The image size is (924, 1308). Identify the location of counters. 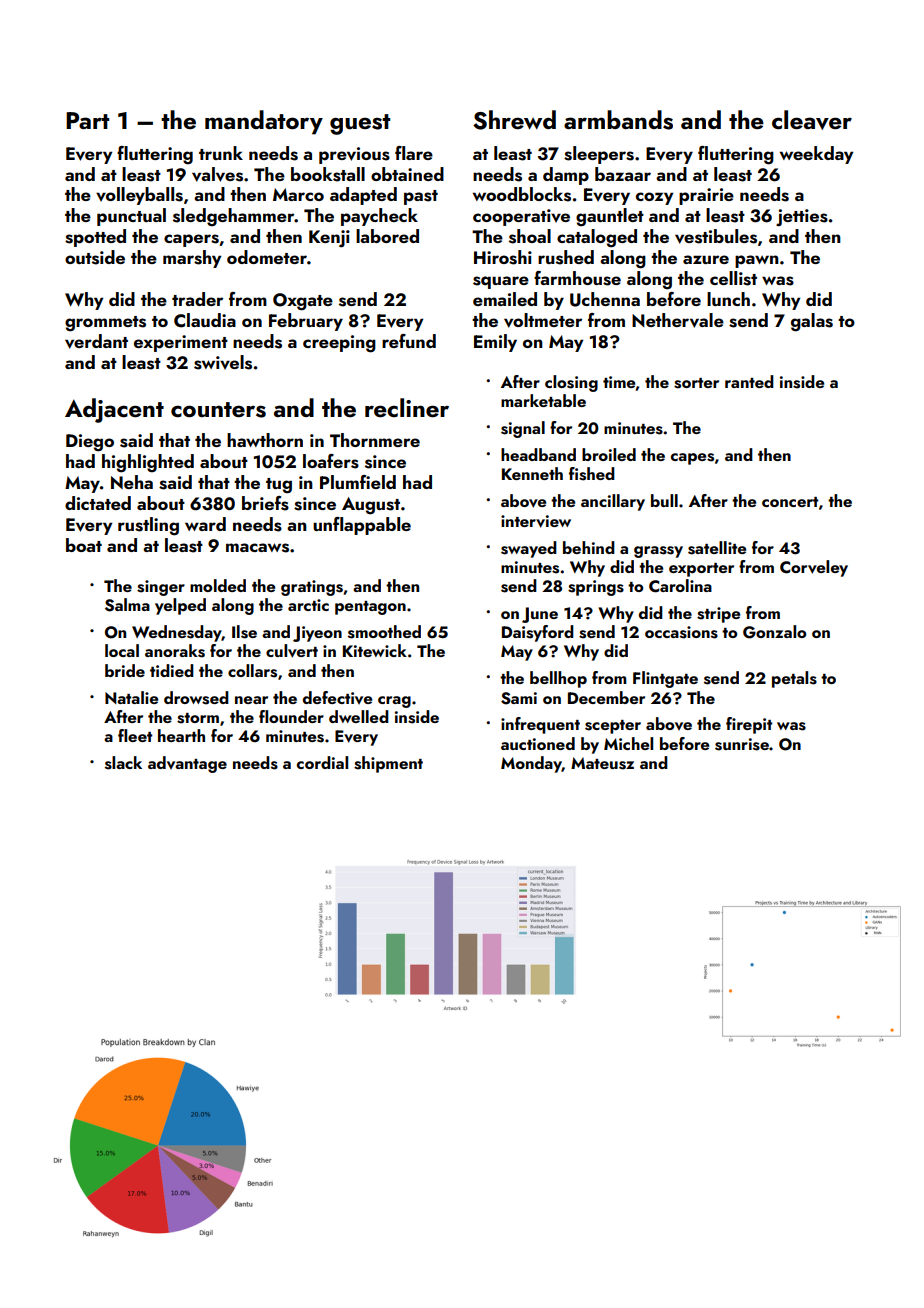
(218, 410).
